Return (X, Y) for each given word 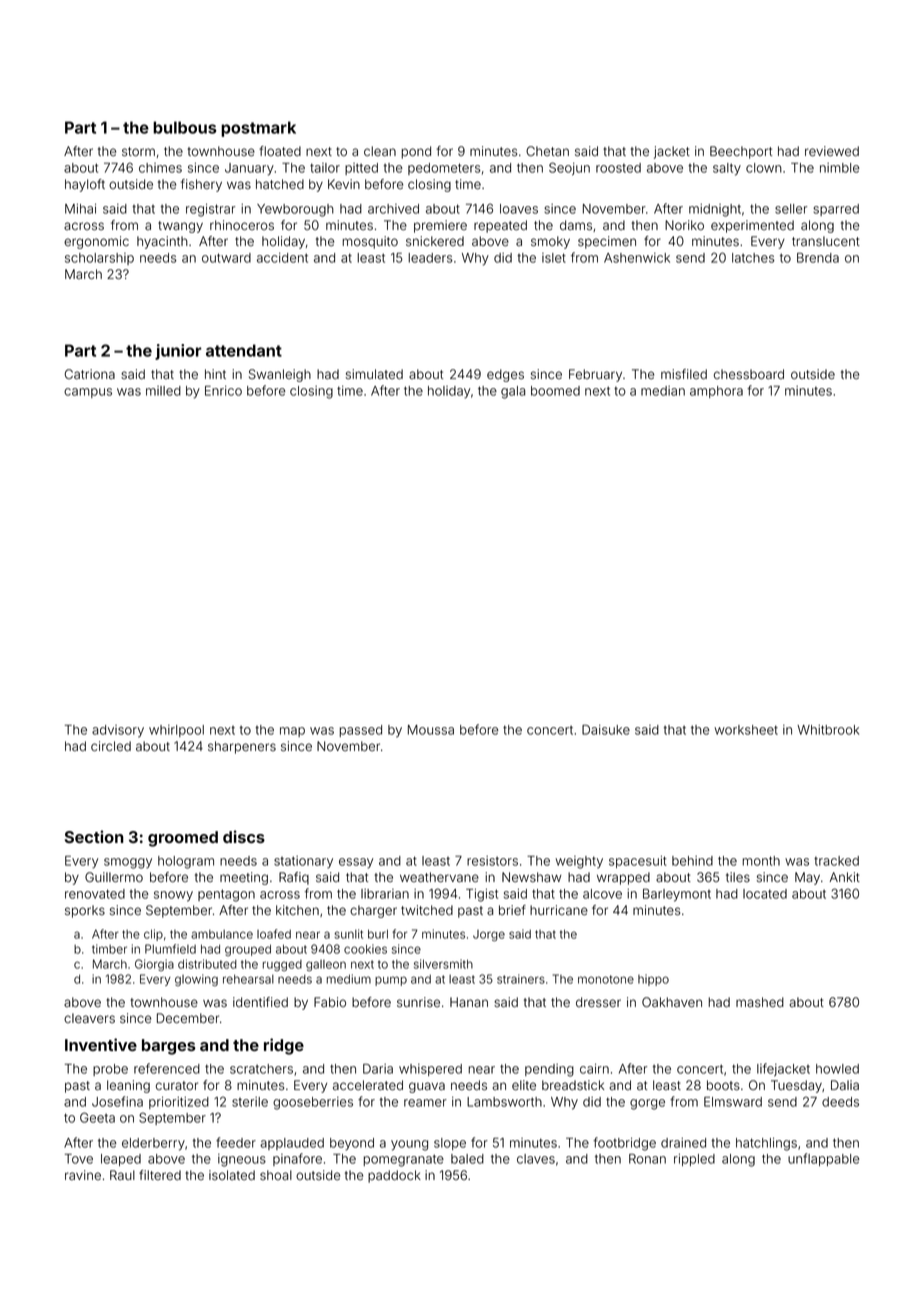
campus (88, 393)
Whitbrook (828, 730)
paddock (394, 1176)
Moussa (431, 730)
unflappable (824, 1159)
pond (416, 152)
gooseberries (313, 1103)
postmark (258, 129)
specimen (607, 242)
